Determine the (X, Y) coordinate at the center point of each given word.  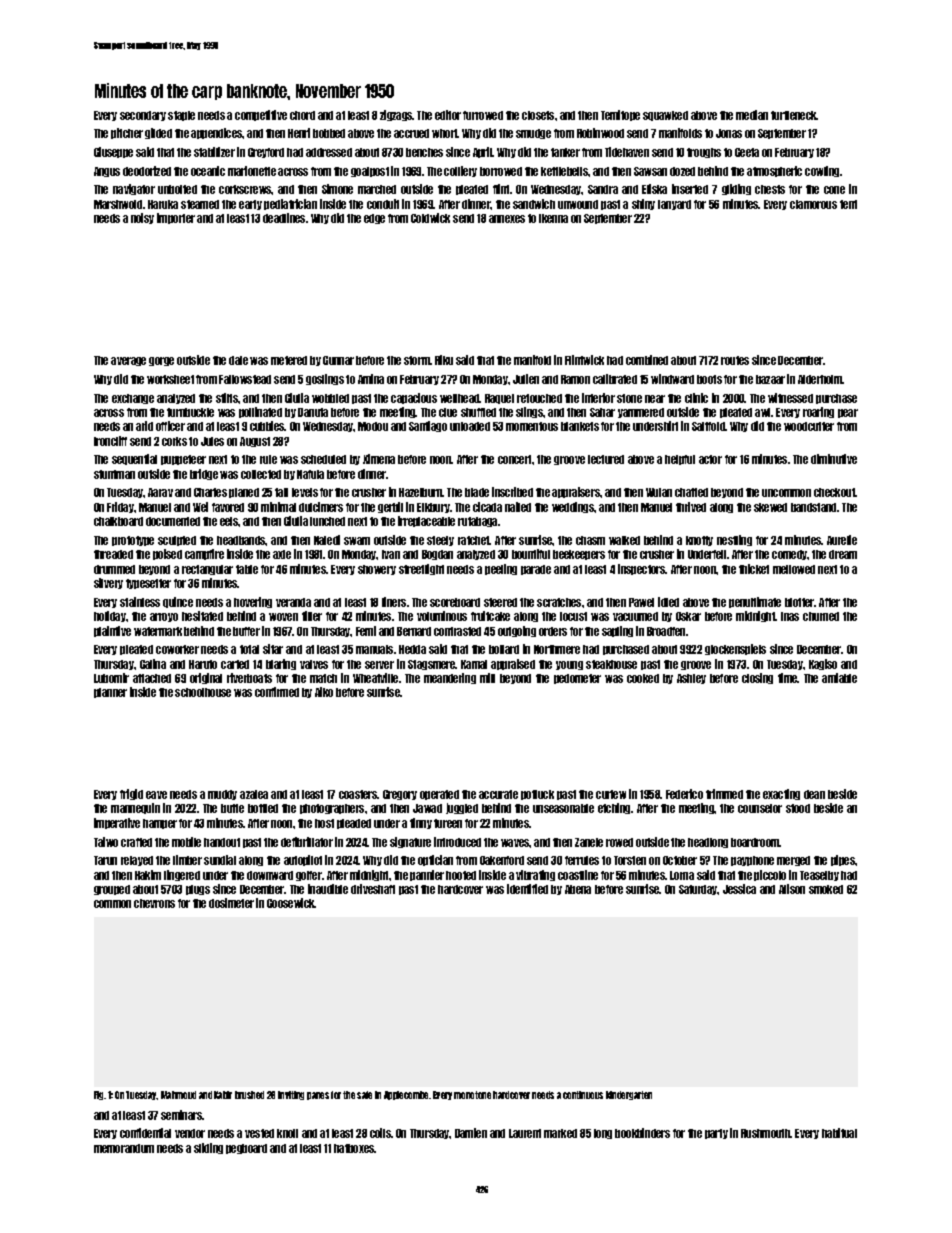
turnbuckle (190, 412)
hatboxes (354, 1148)
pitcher (127, 133)
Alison (792, 889)
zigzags (396, 115)
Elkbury (433, 508)
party (716, 1134)
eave (156, 795)
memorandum (124, 1148)
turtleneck (794, 115)
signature (410, 842)
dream (843, 554)
